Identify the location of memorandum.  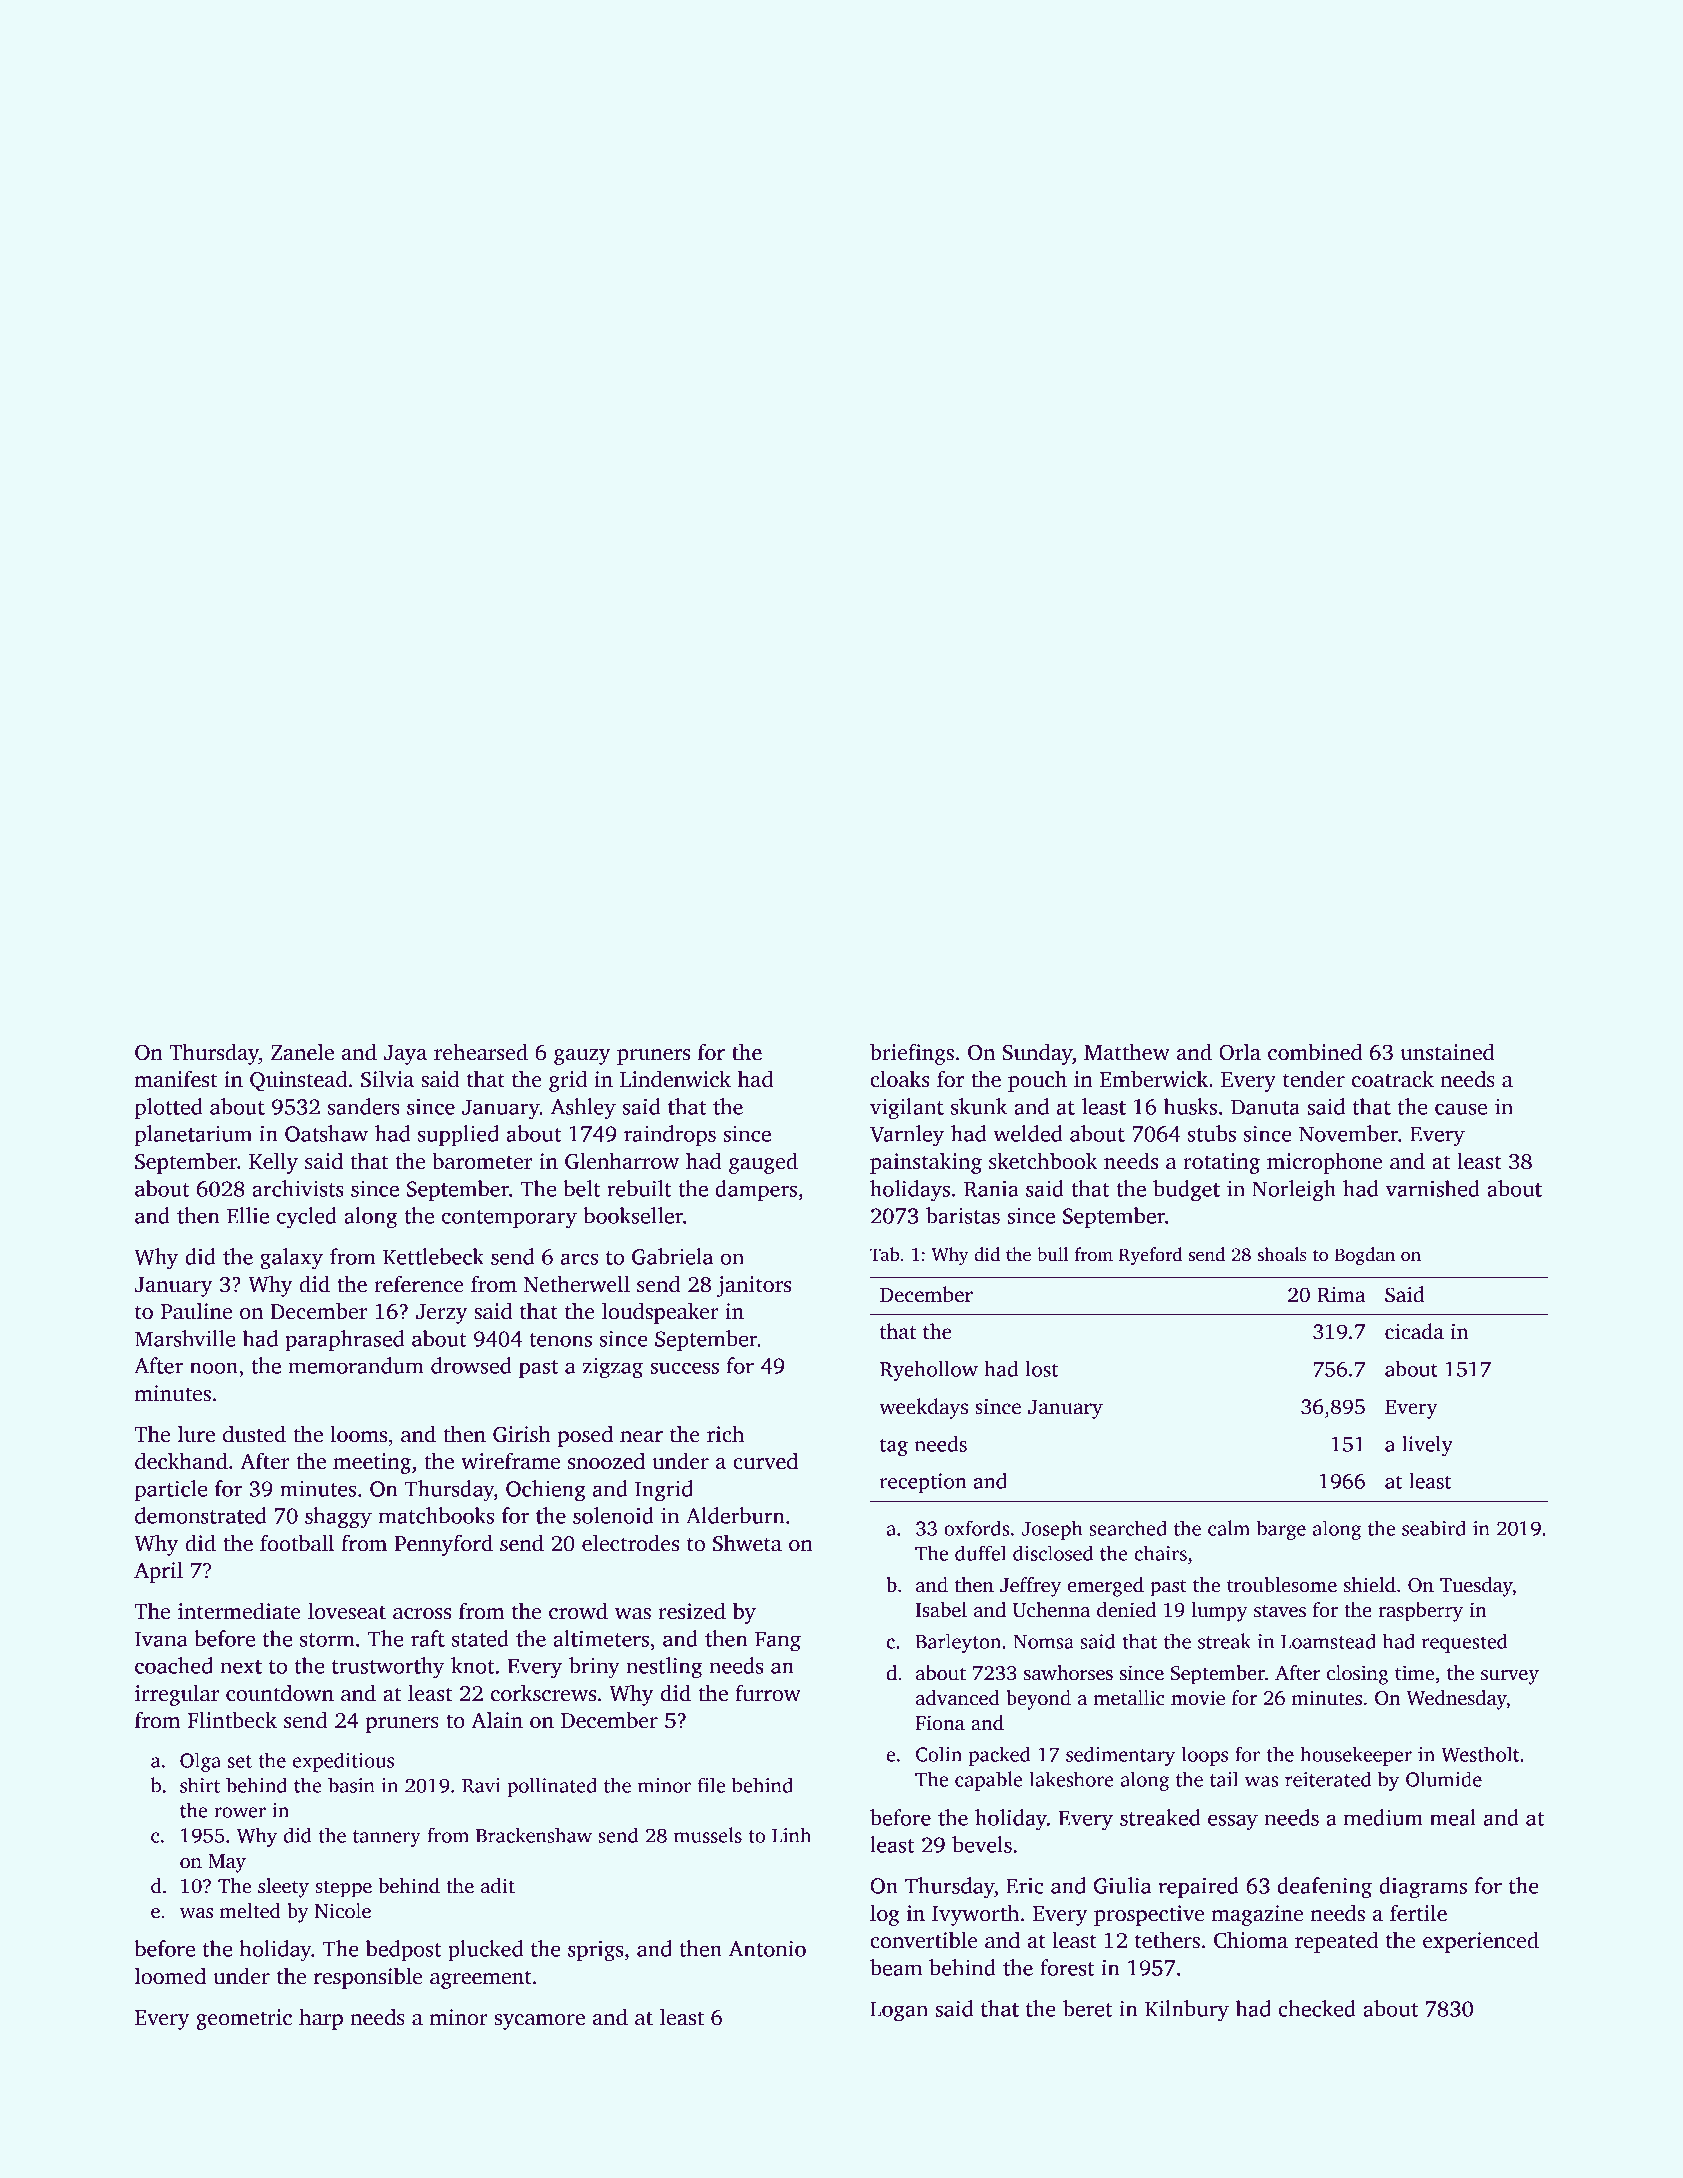
(356, 1365).
